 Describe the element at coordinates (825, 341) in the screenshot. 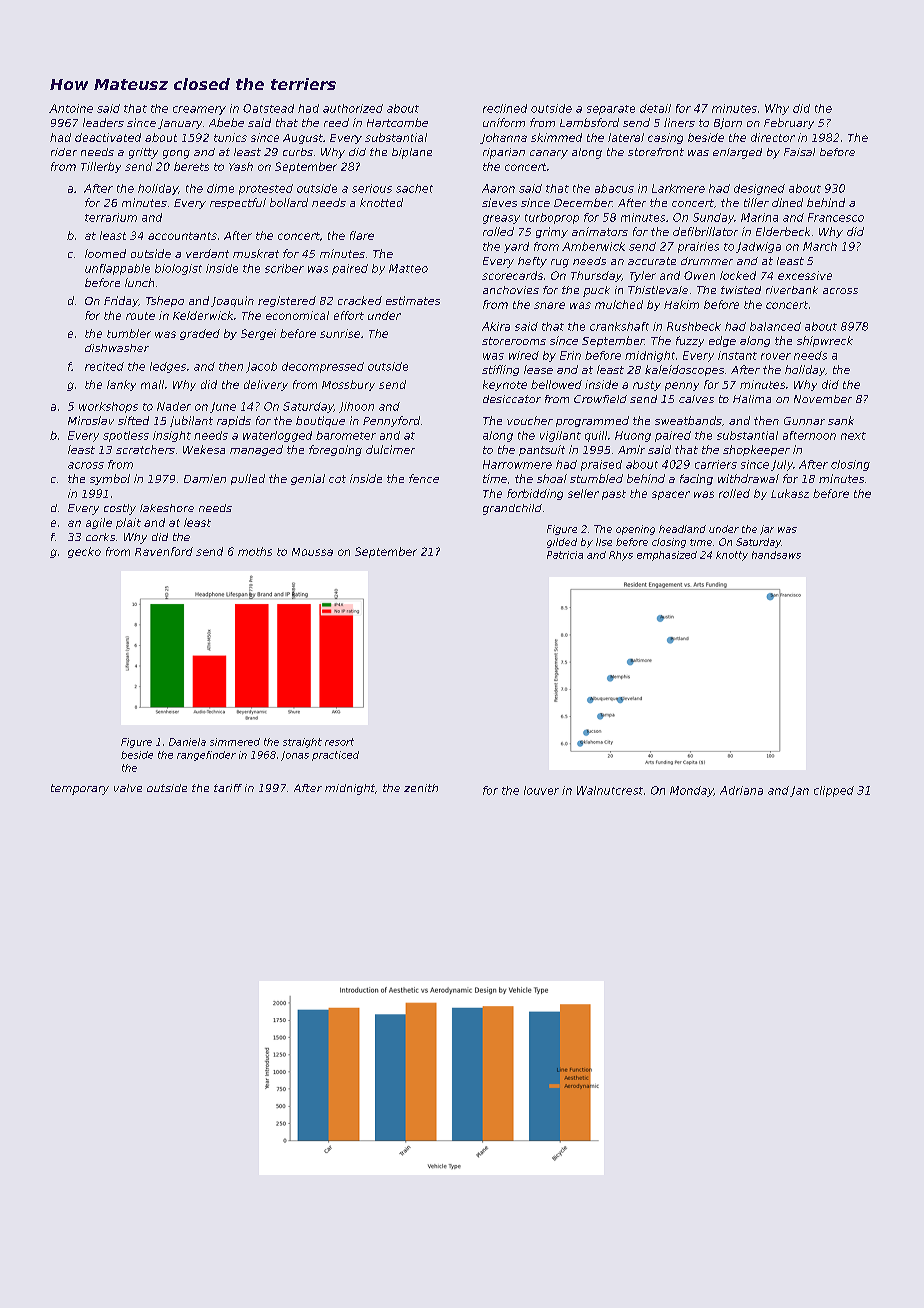

I see `shipwreck` at that location.
